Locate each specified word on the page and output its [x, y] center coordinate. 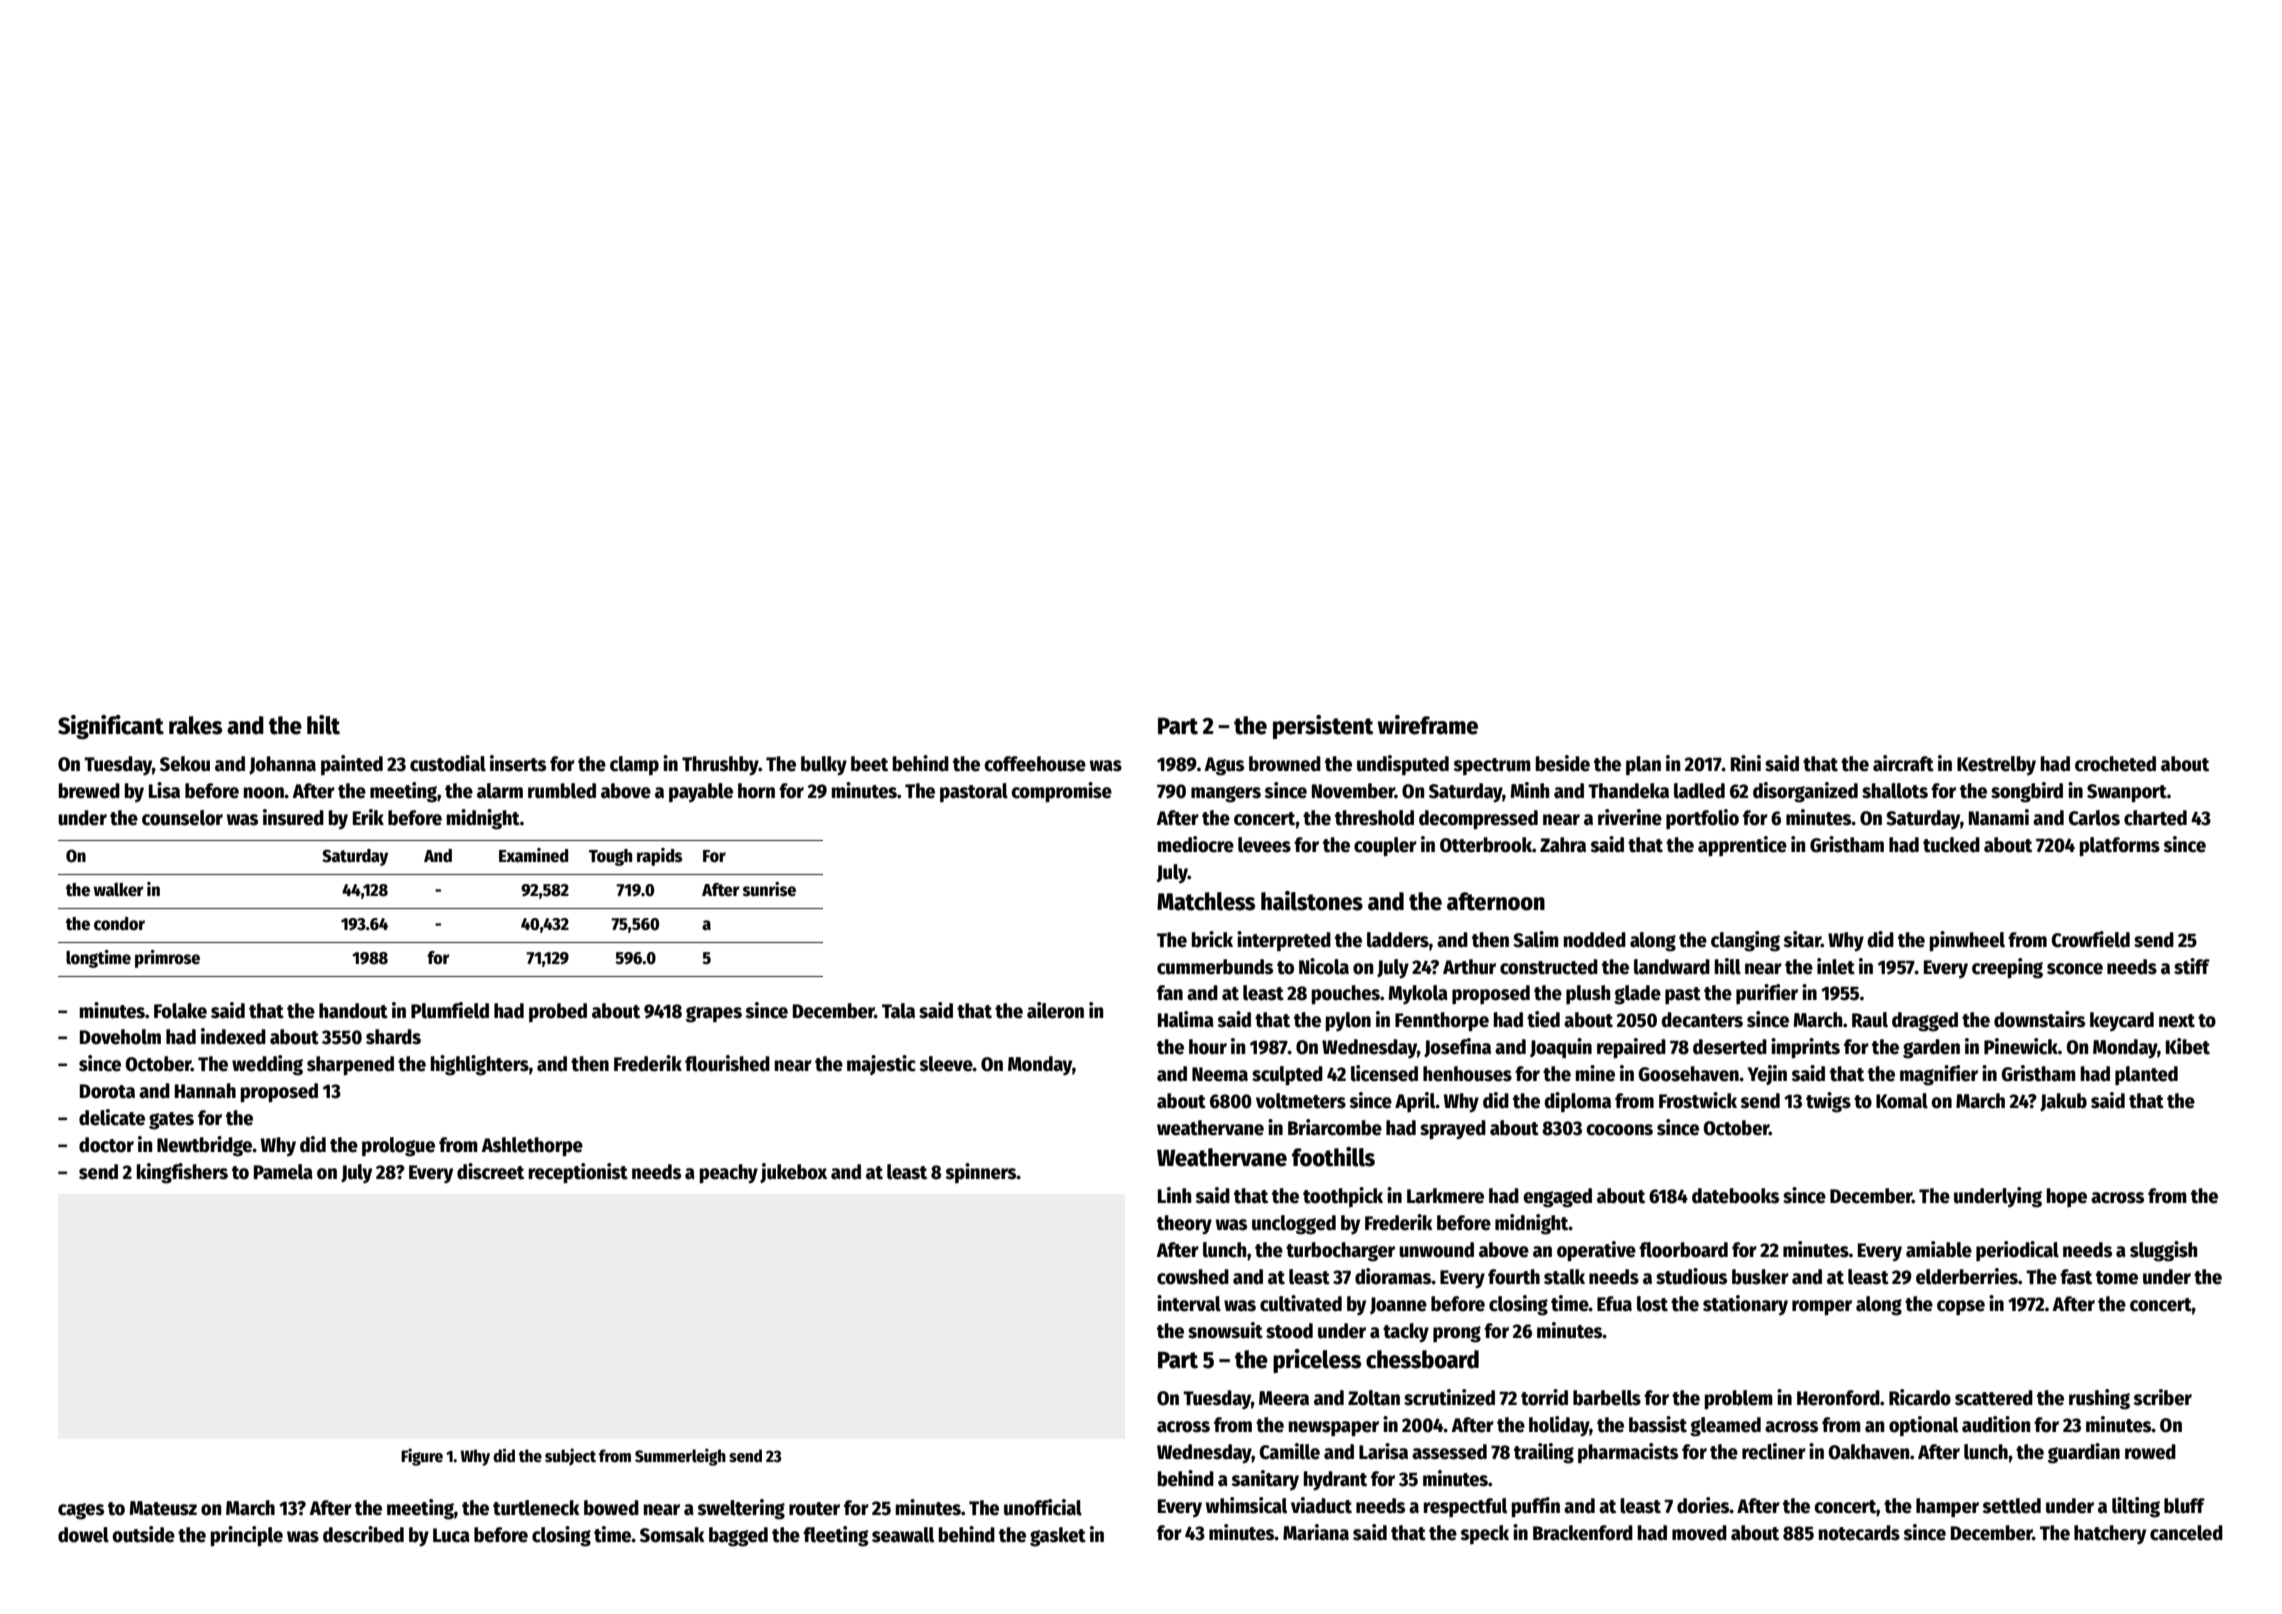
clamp [634, 765]
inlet [1836, 966]
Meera [1284, 1398]
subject [570, 1457]
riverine [1630, 817]
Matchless [1206, 901]
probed [558, 1012]
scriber [2162, 1397]
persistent [1323, 727]
